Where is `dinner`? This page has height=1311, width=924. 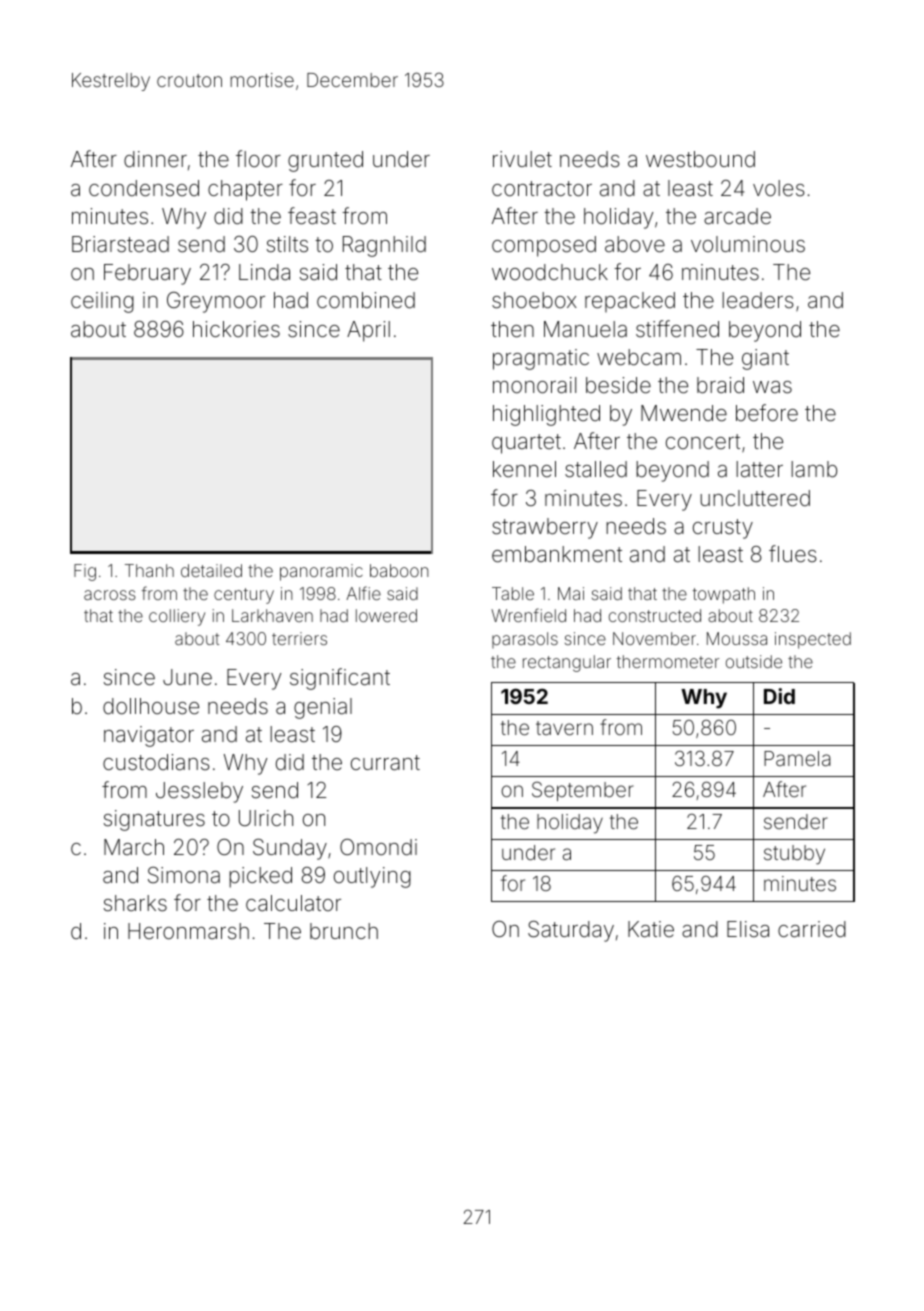 dinner is located at coordinates (155, 159).
